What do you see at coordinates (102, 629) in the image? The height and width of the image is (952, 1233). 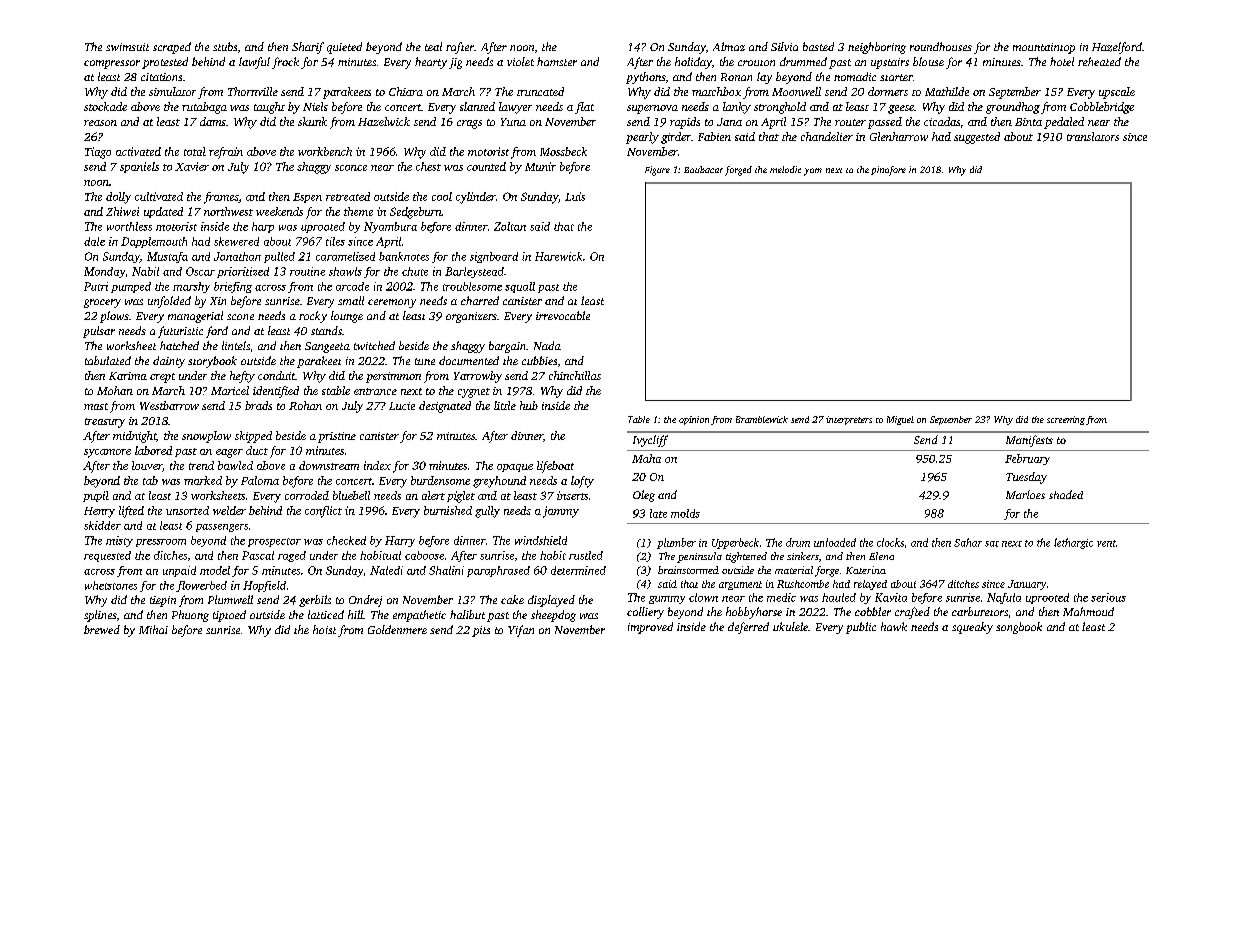 I see `brewed` at bounding box center [102, 629].
